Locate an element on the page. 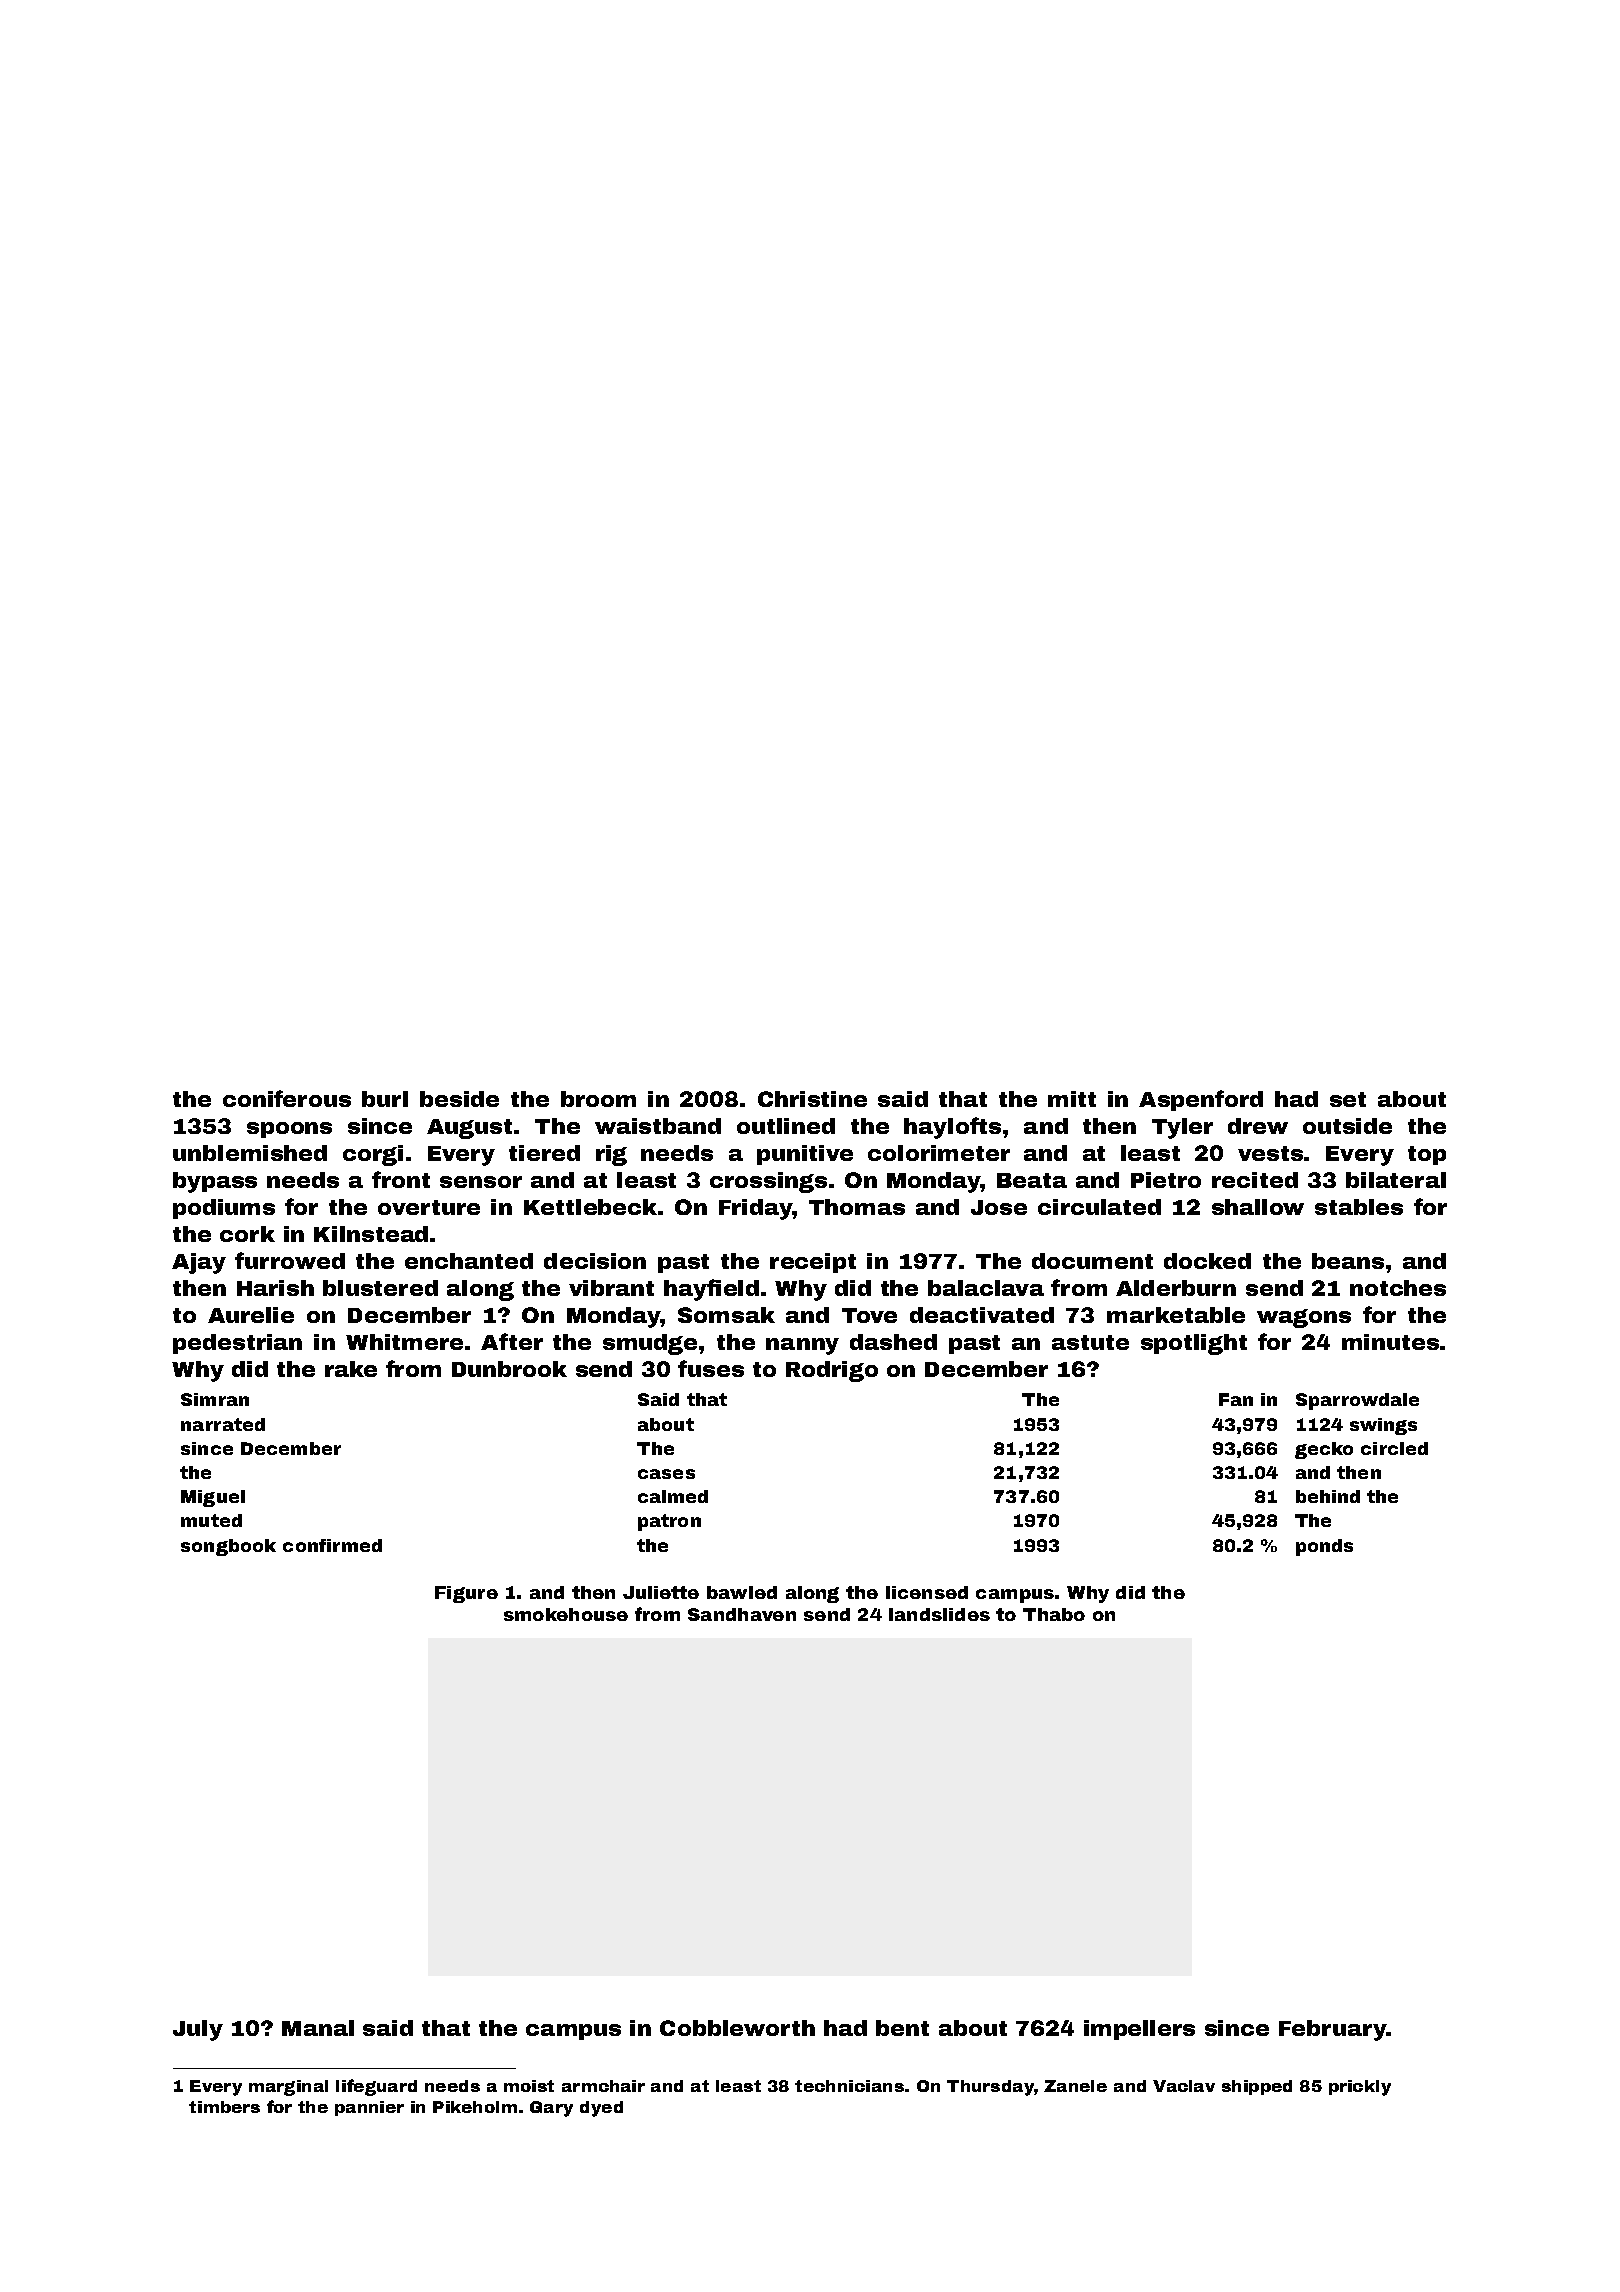  wagons is located at coordinates (1304, 1318).
